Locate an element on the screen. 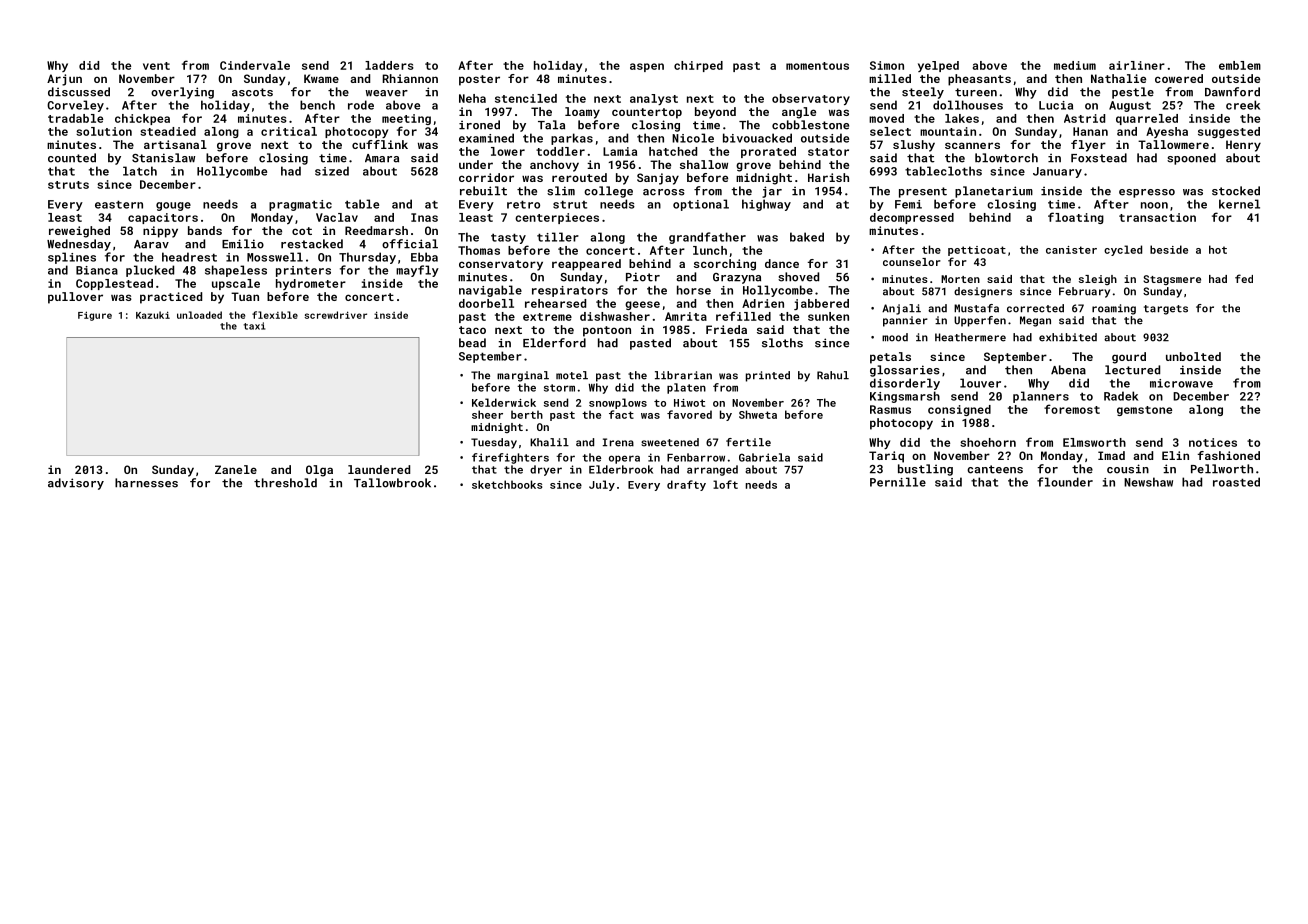 Image resolution: width=1308 pixels, height=924 pixels. Kwame is located at coordinates (321, 78).
